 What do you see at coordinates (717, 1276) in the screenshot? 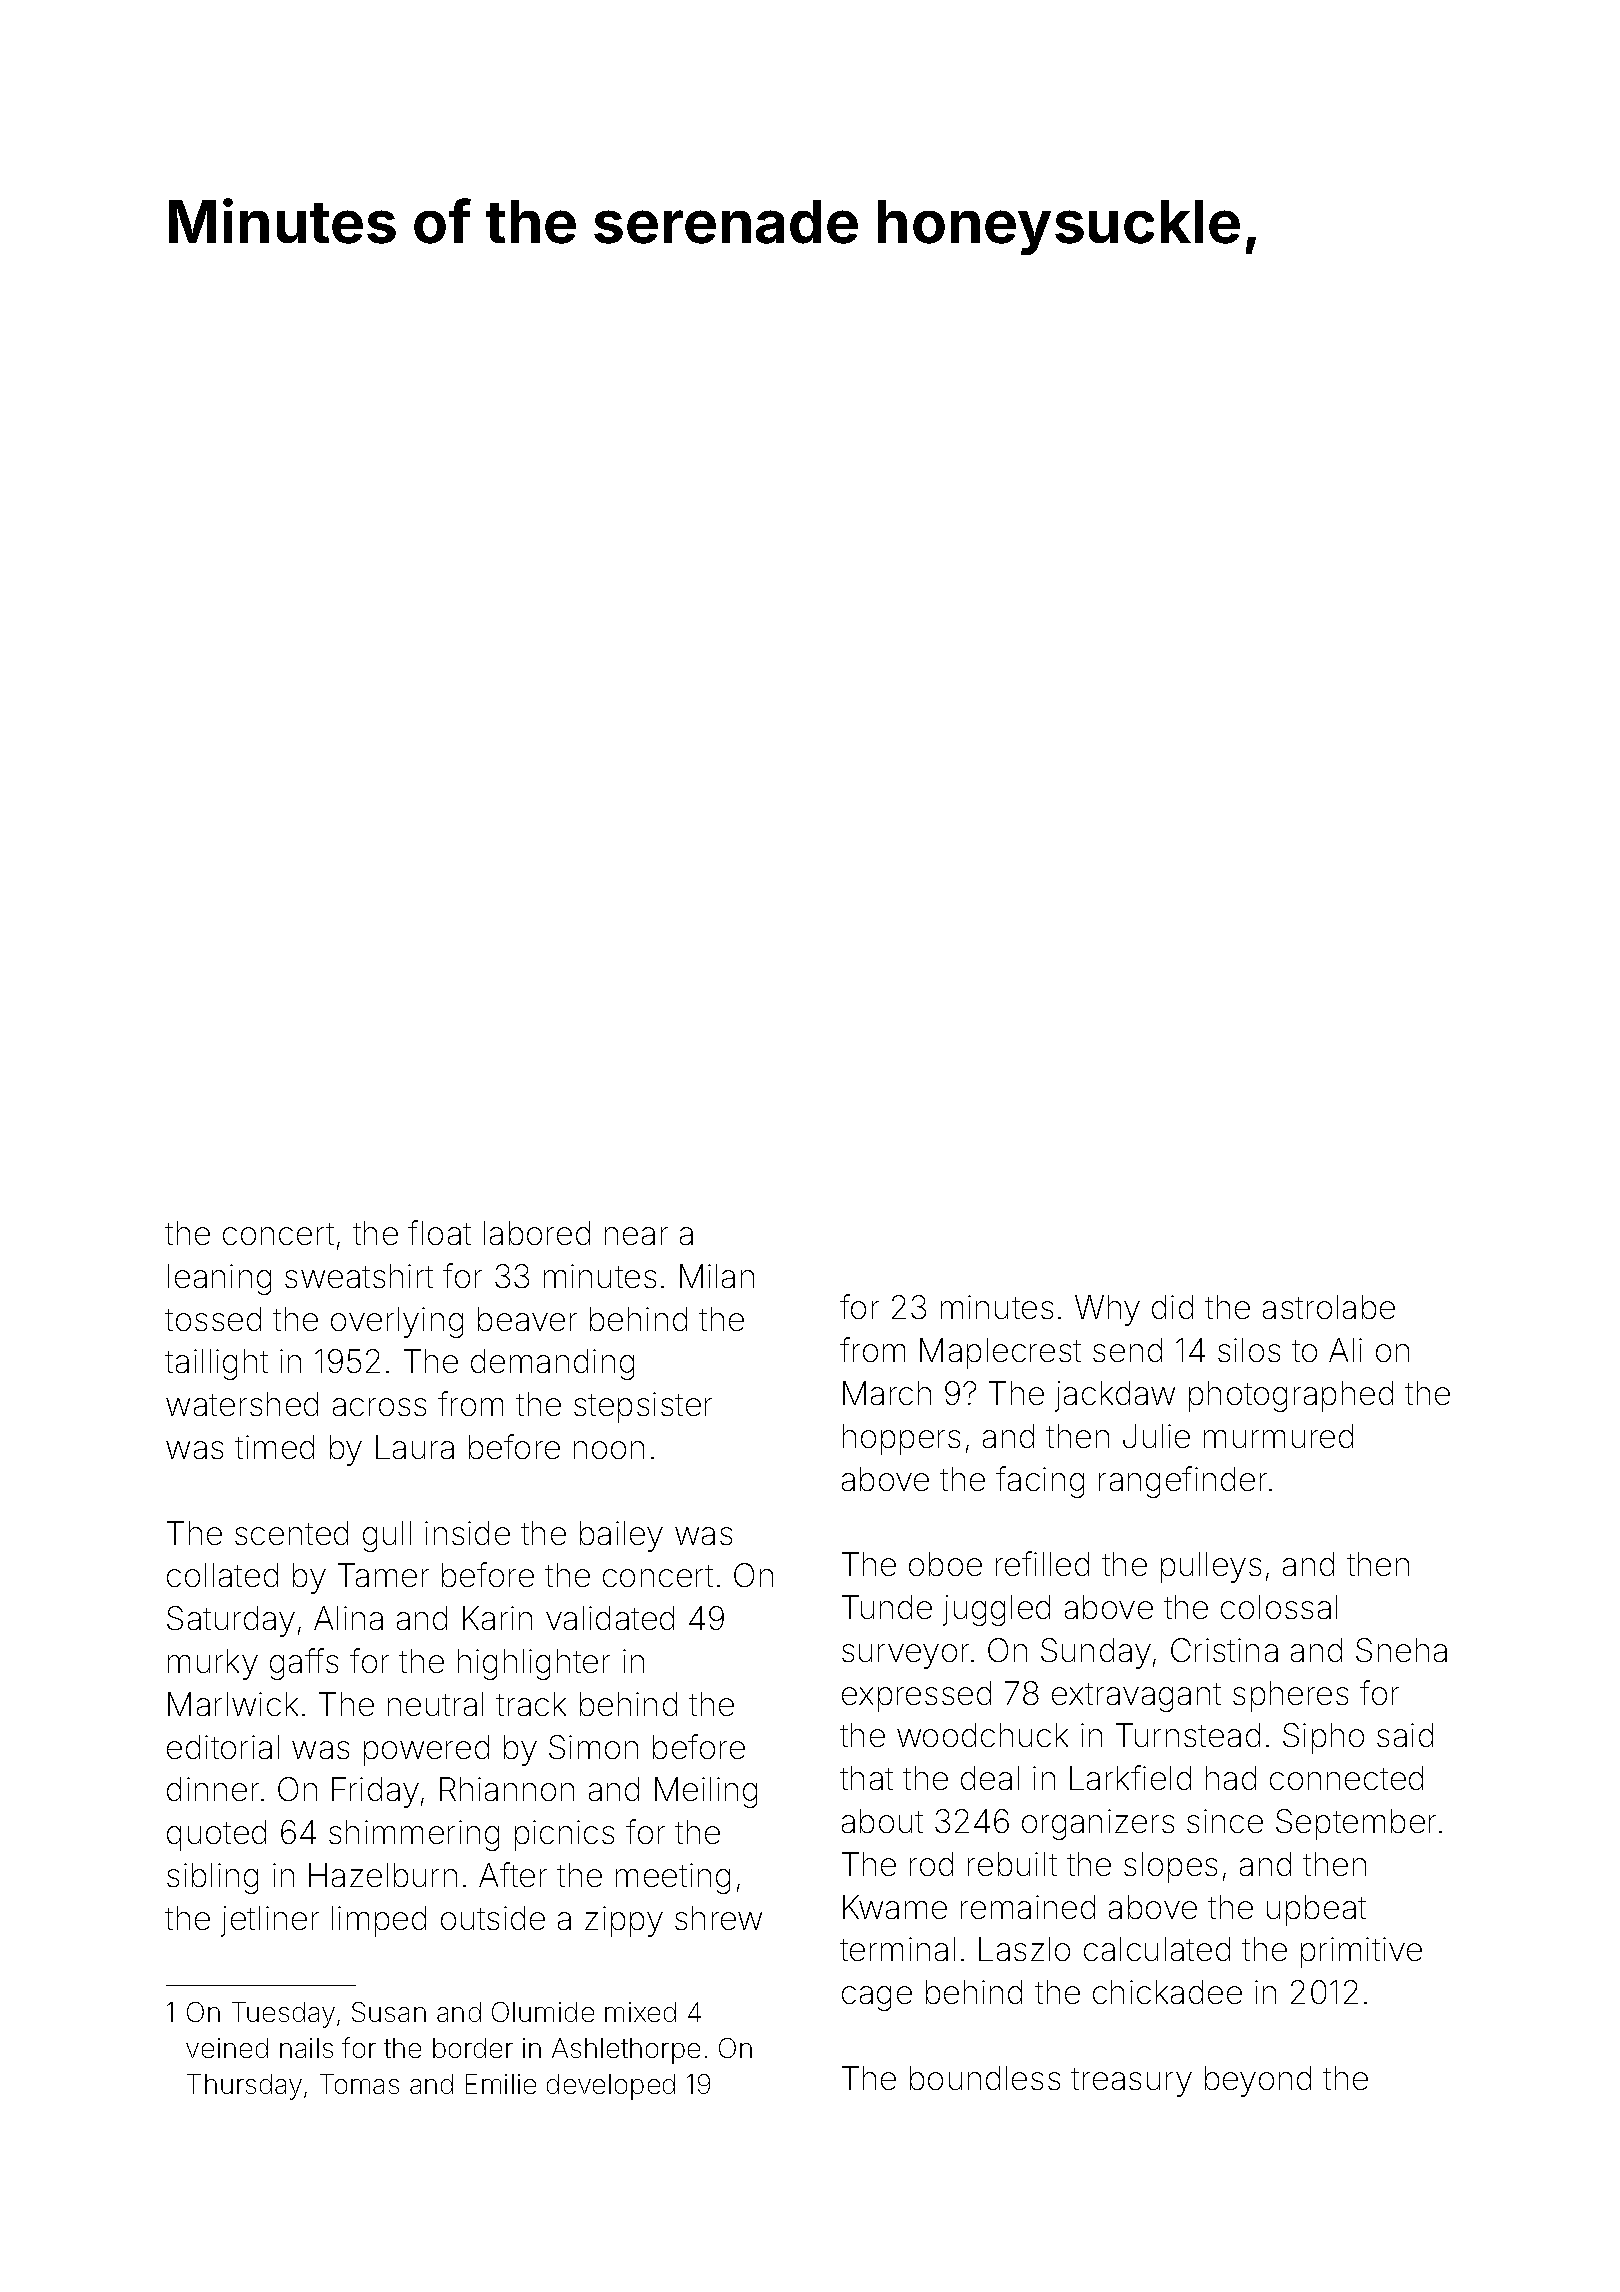
I see `Milan` at bounding box center [717, 1276].
